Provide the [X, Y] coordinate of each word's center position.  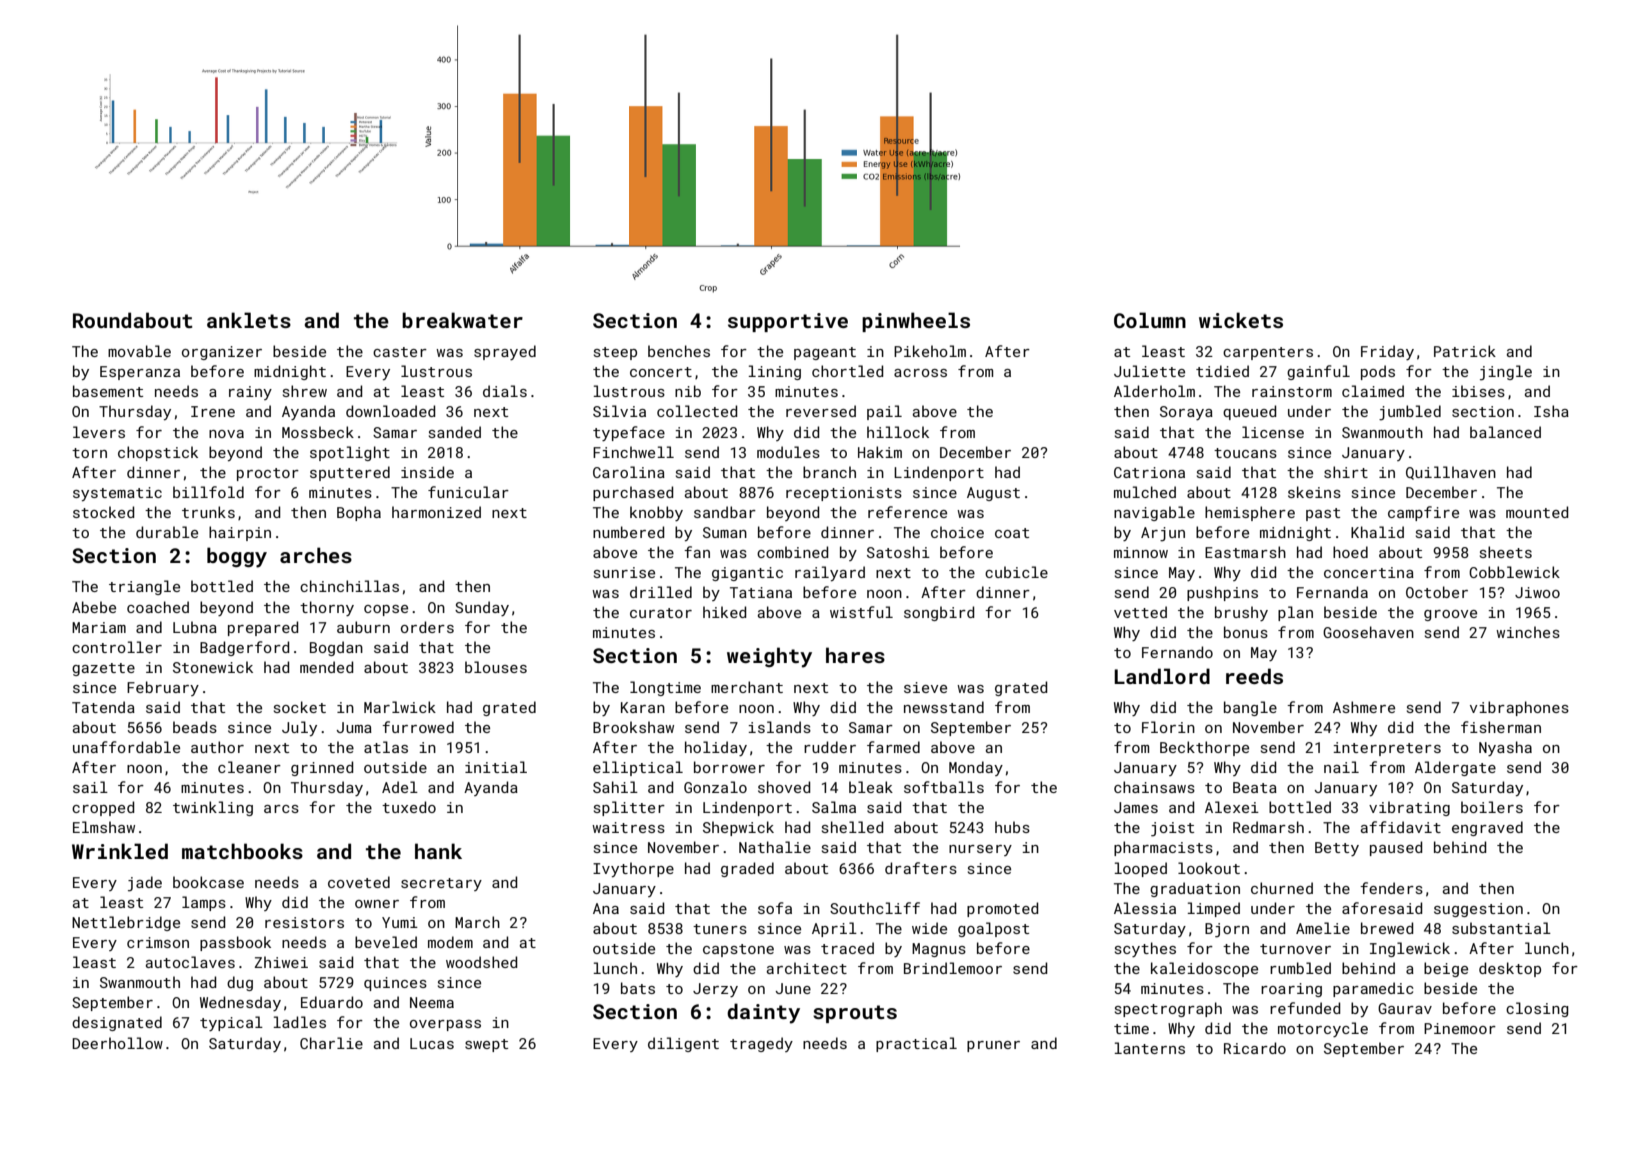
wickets [1241, 320]
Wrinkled [120, 851]
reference [907, 512]
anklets [249, 320]
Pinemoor [1460, 1028]
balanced [1505, 432]
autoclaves [190, 962]
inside [427, 472]
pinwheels [916, 322]
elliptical [638, 768]
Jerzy [715, 990]
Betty [1337, 849]
